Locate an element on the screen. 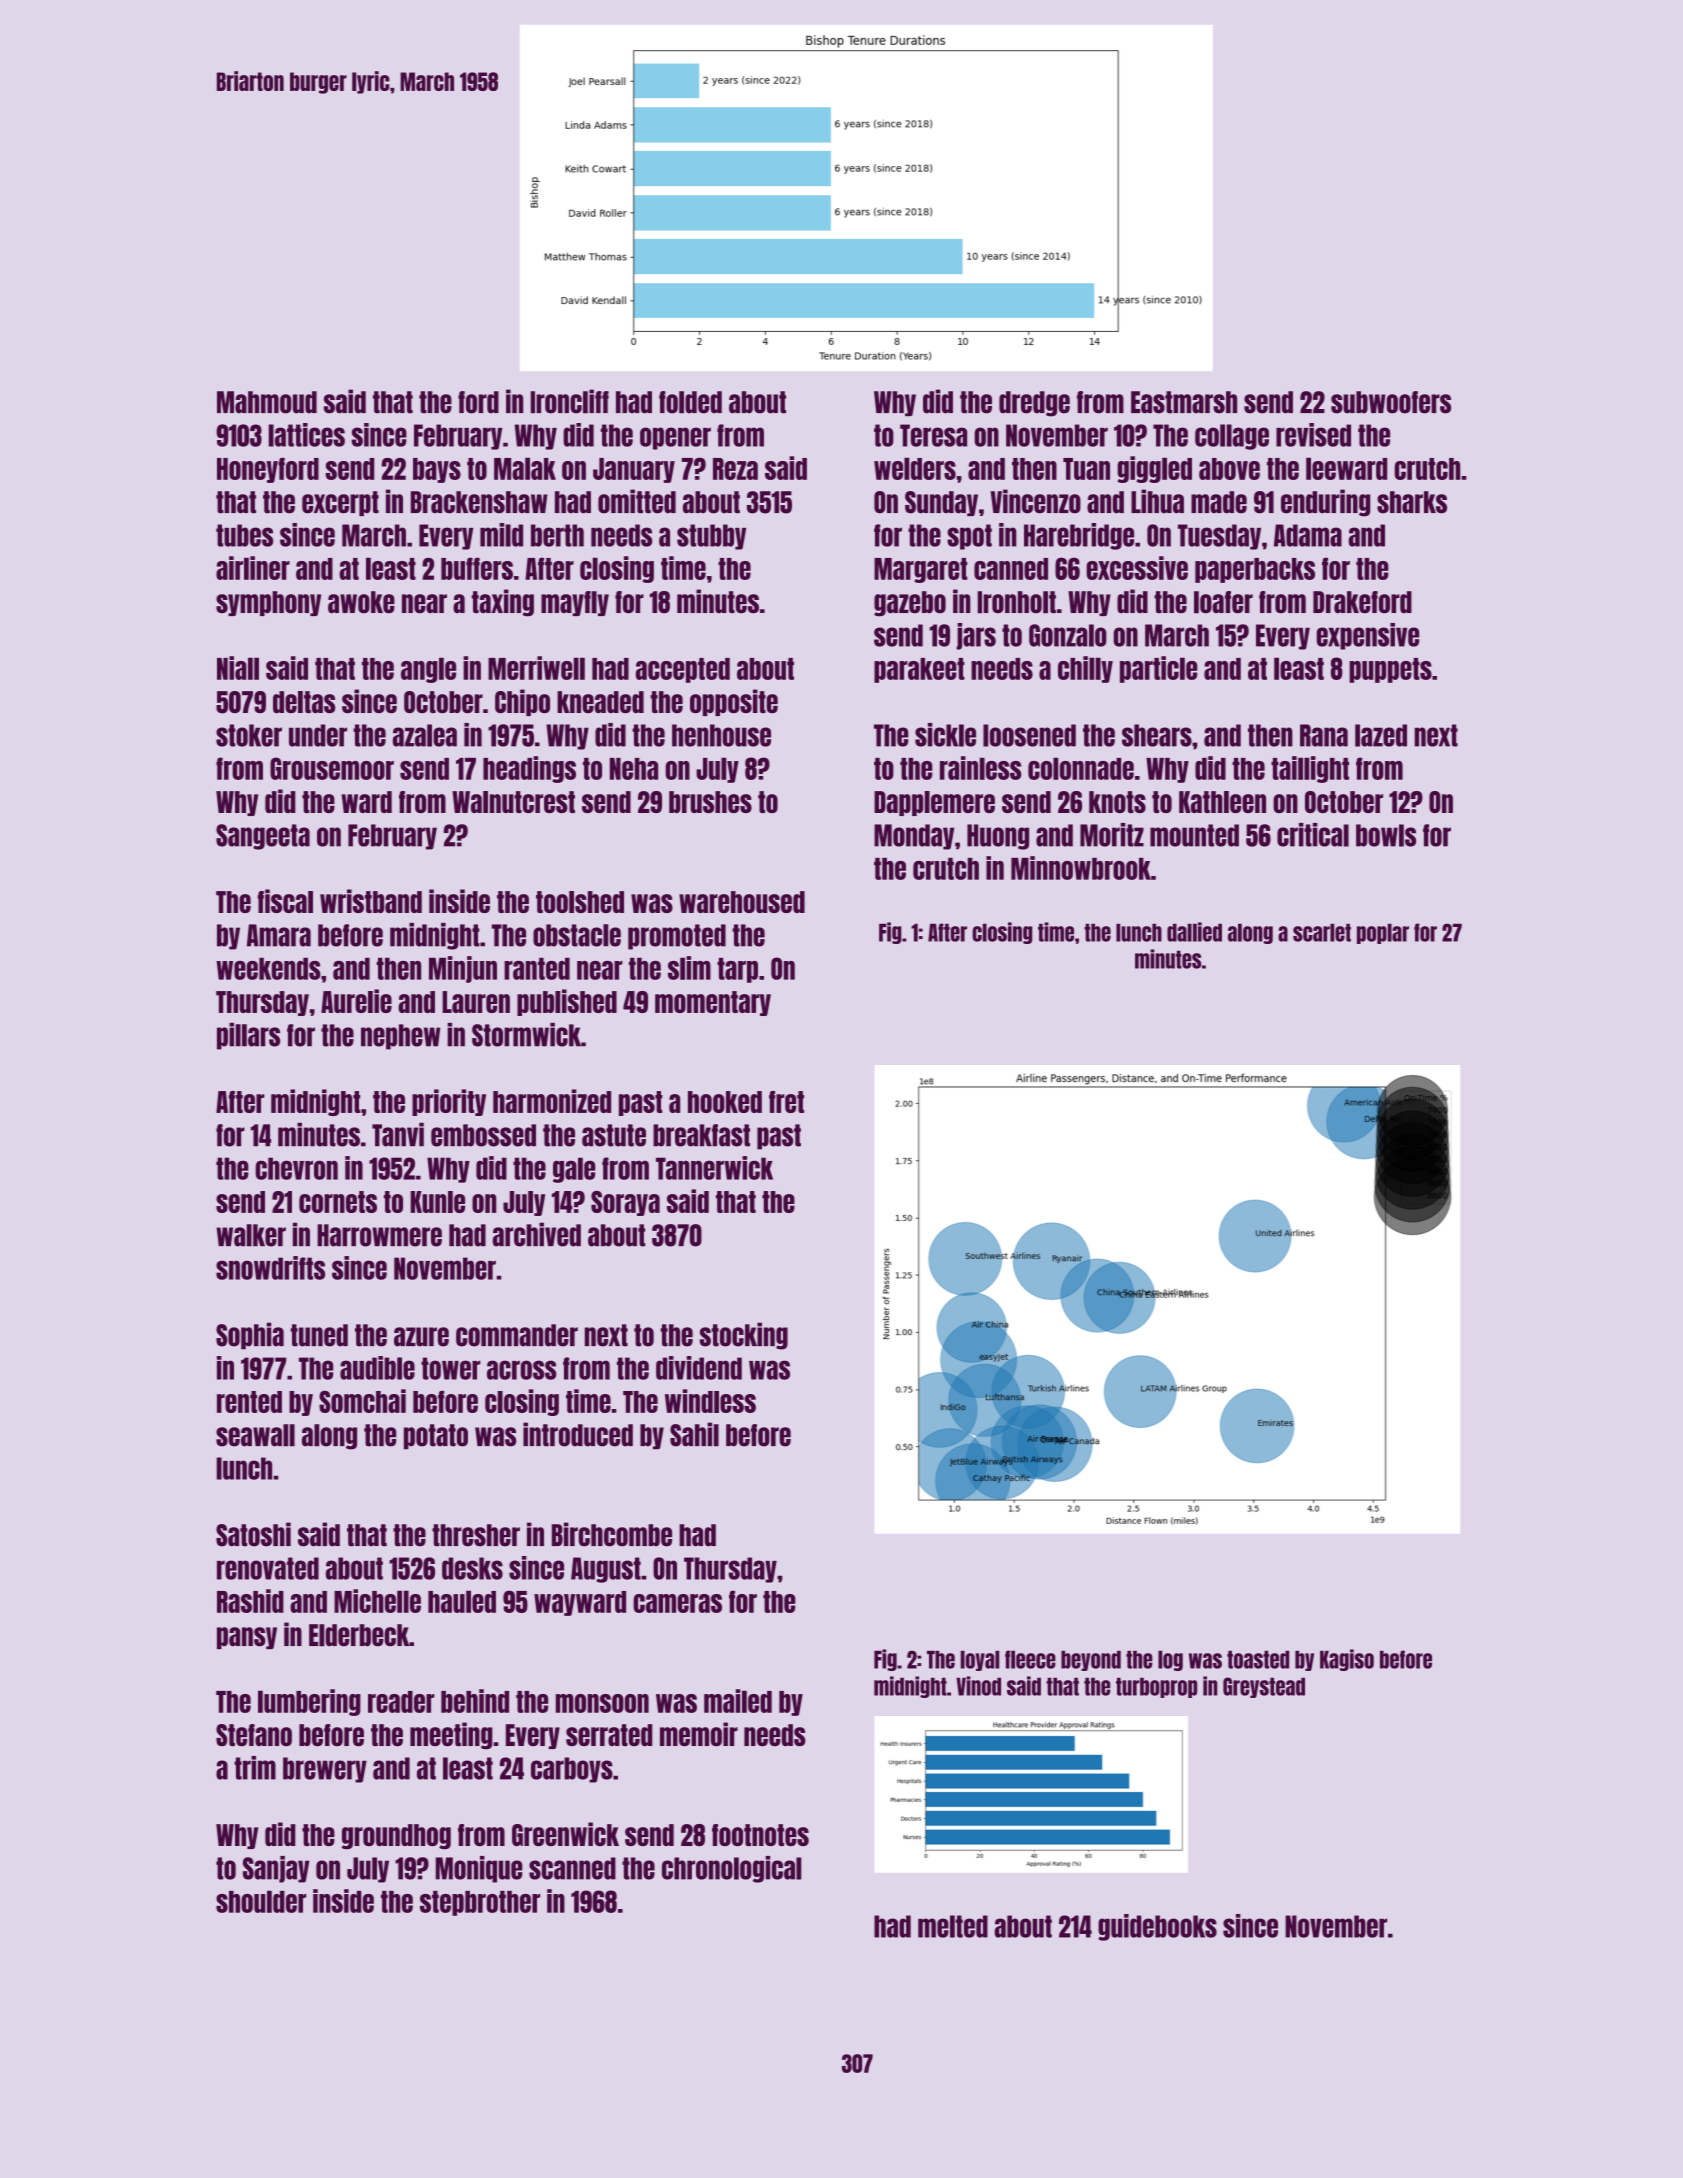  poplar is located at coordinates (1383, 934).
